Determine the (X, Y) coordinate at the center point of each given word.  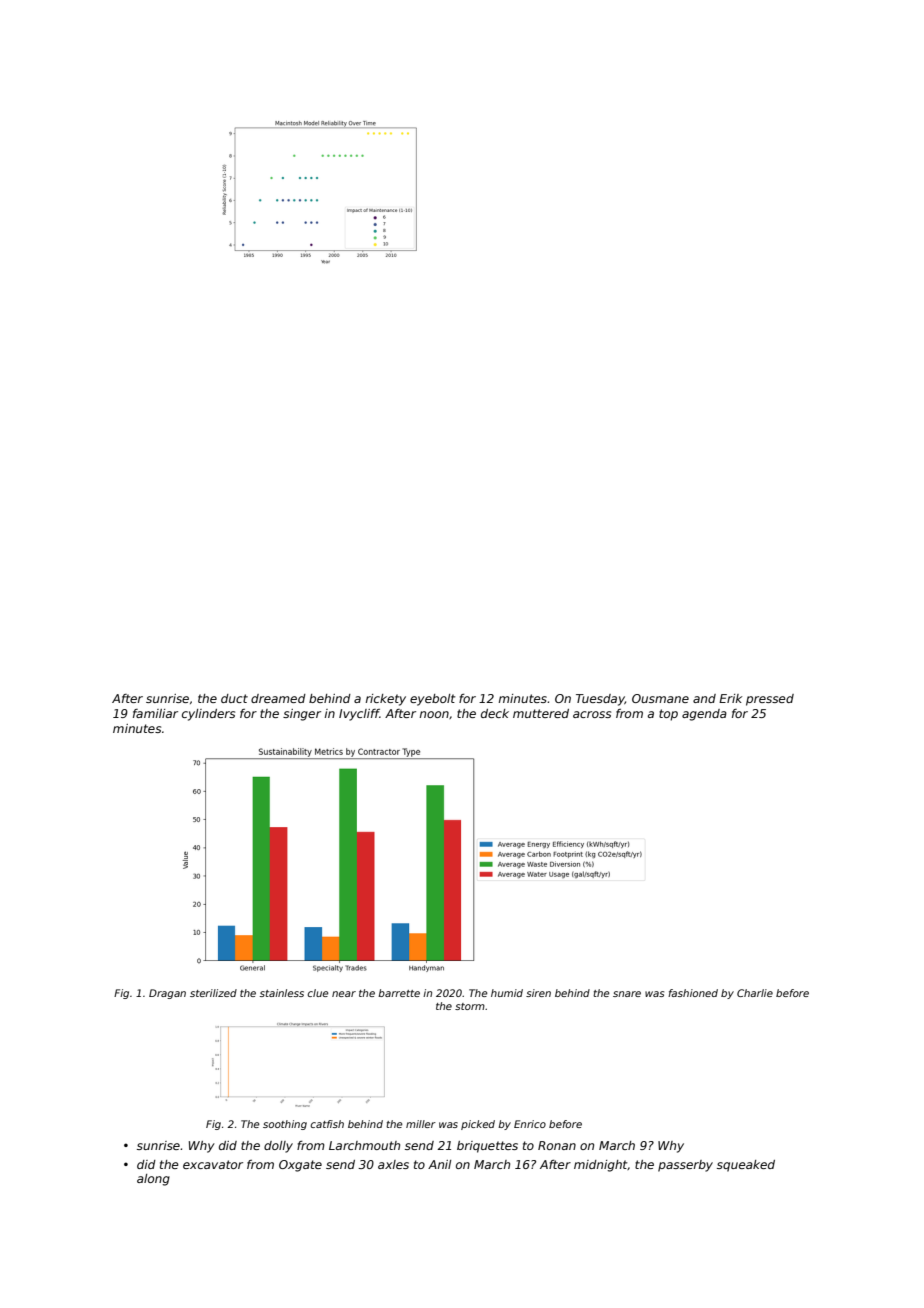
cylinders (208, 715)
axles (393, 1164)
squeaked (746, 1166)
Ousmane (660, 698)
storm (470, 1006)
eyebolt (432, 700)
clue (318, 993)
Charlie (755, 993)
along (153, 1180)
